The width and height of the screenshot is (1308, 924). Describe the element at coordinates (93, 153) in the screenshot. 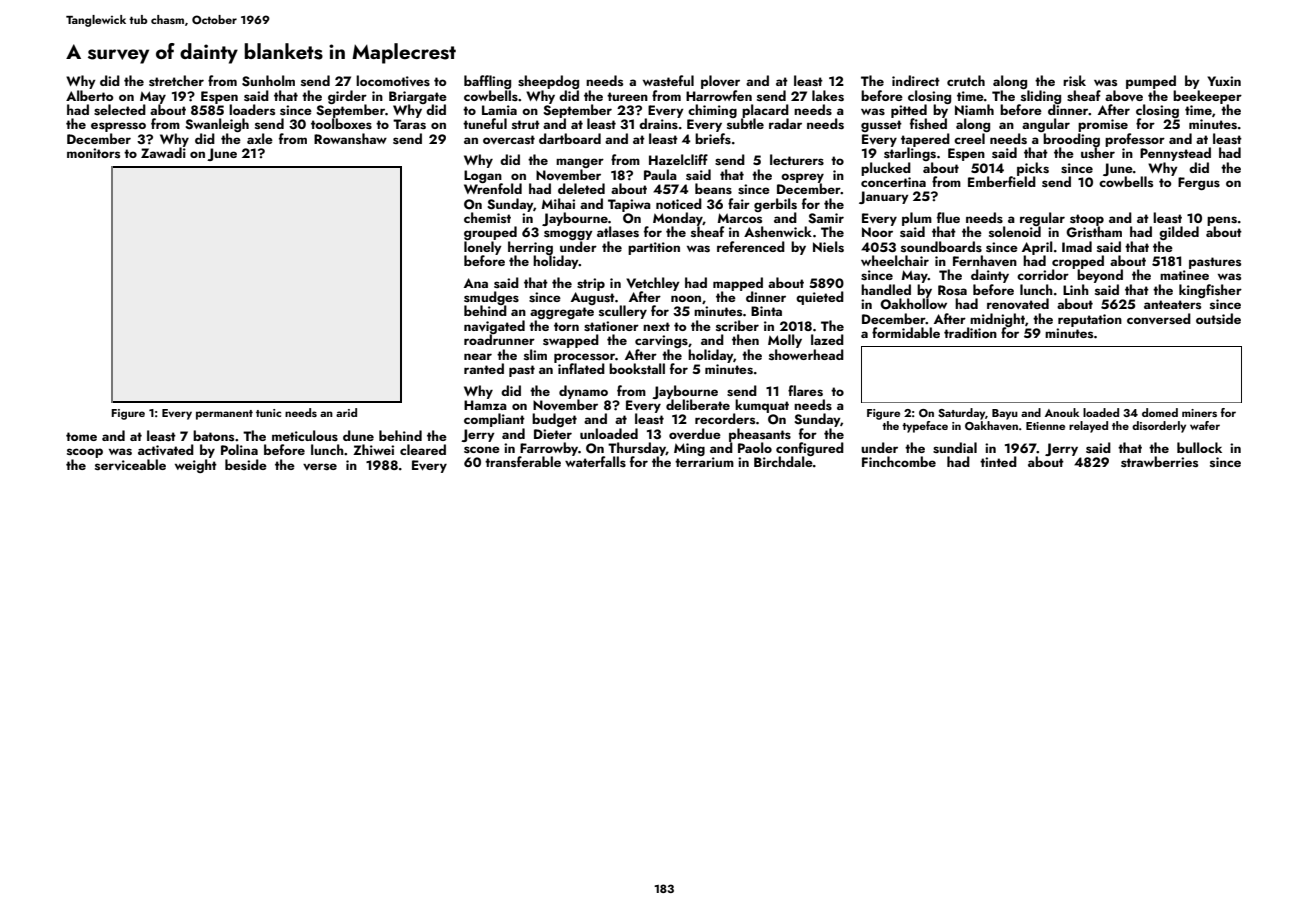

I see `monitors` at that location.
